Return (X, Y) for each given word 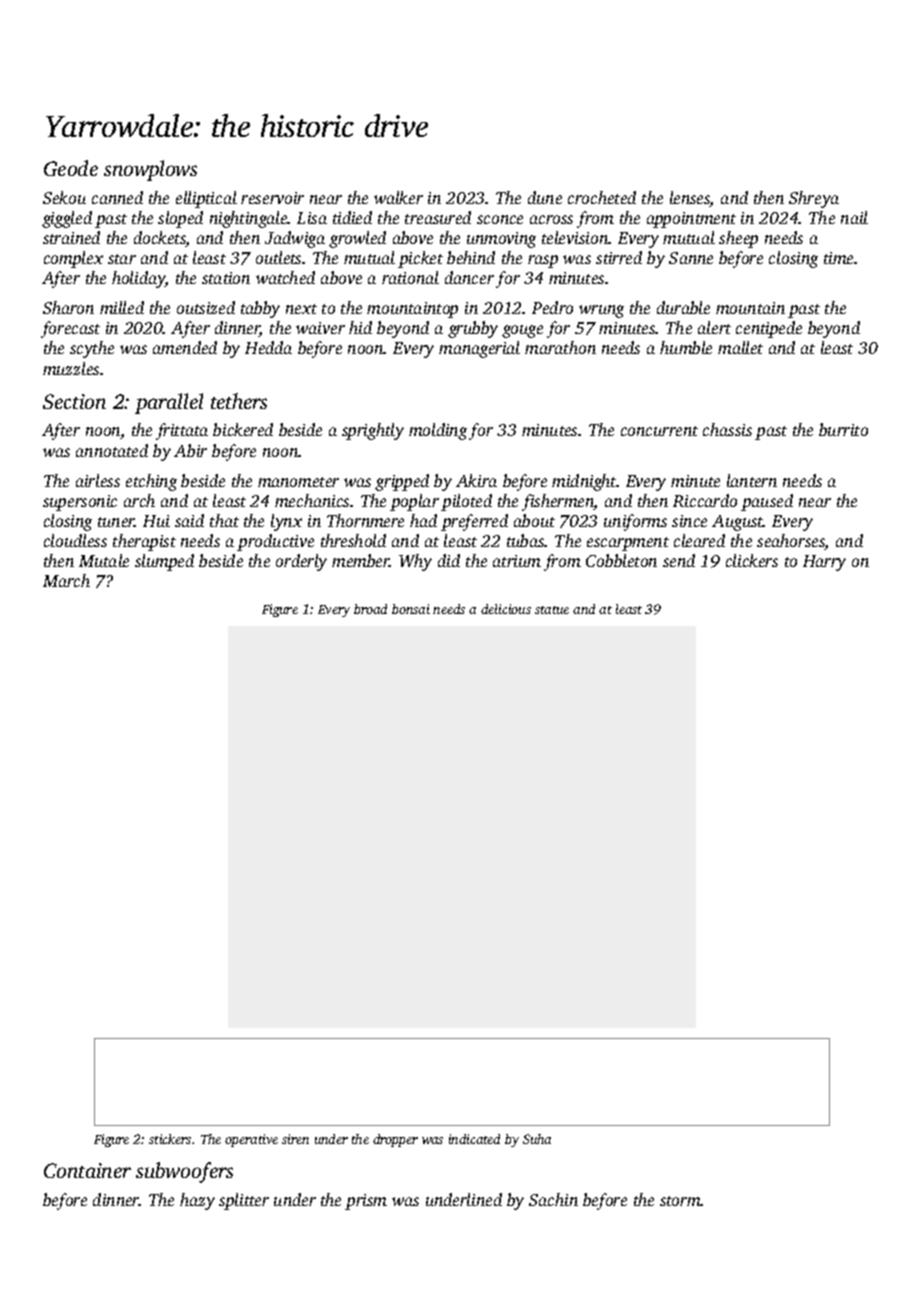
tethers (239, 401)
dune (545, 197)
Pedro (552, 307)
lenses (690, 199)
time (838, 258)
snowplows (150, 170)
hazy (197, 1201)
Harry (824, 563)
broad (370, 609)
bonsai (411, 609)
